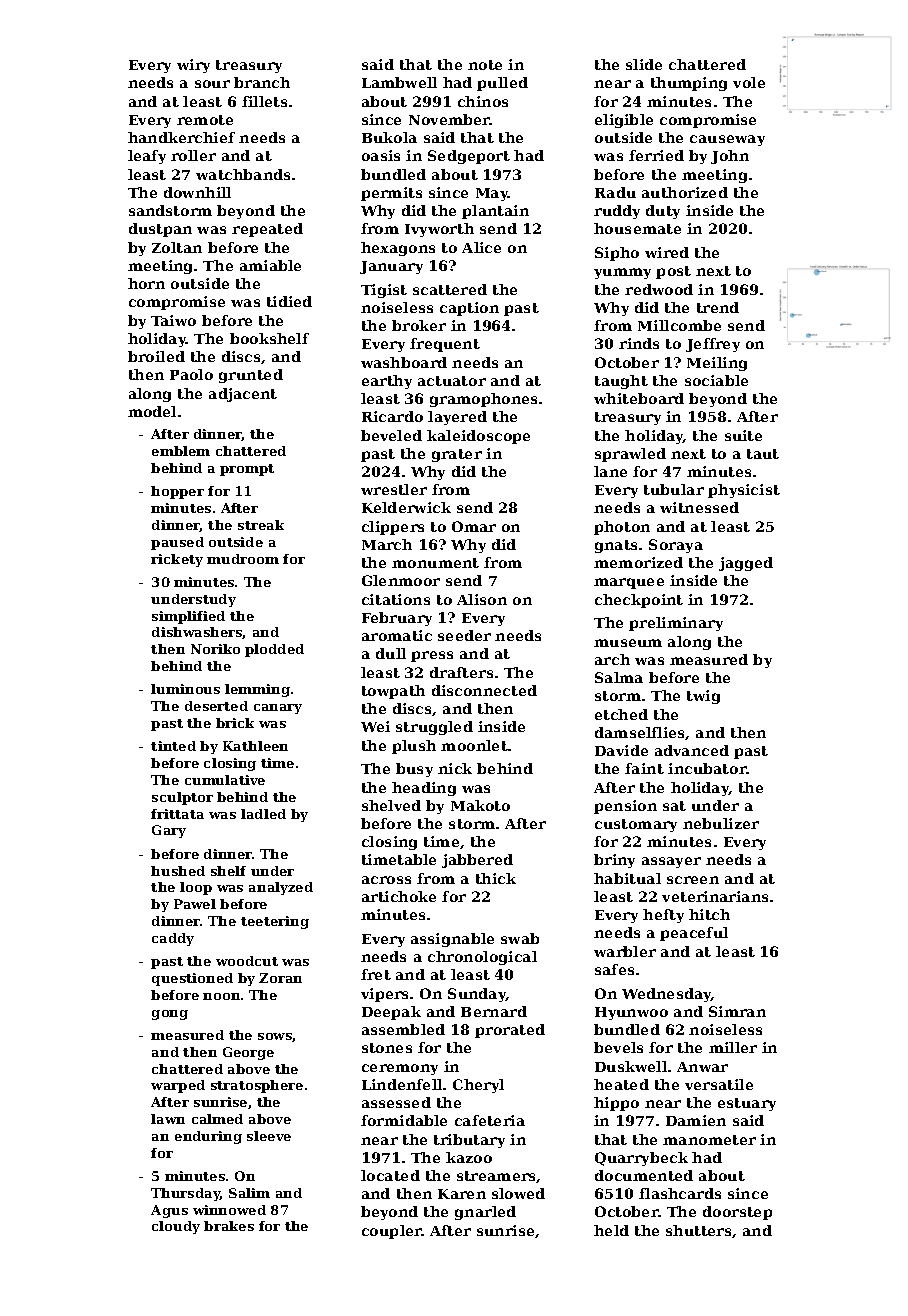 This screenshot has width=908, height=1316. I want to click on veterinarians, so click(715, 896).
